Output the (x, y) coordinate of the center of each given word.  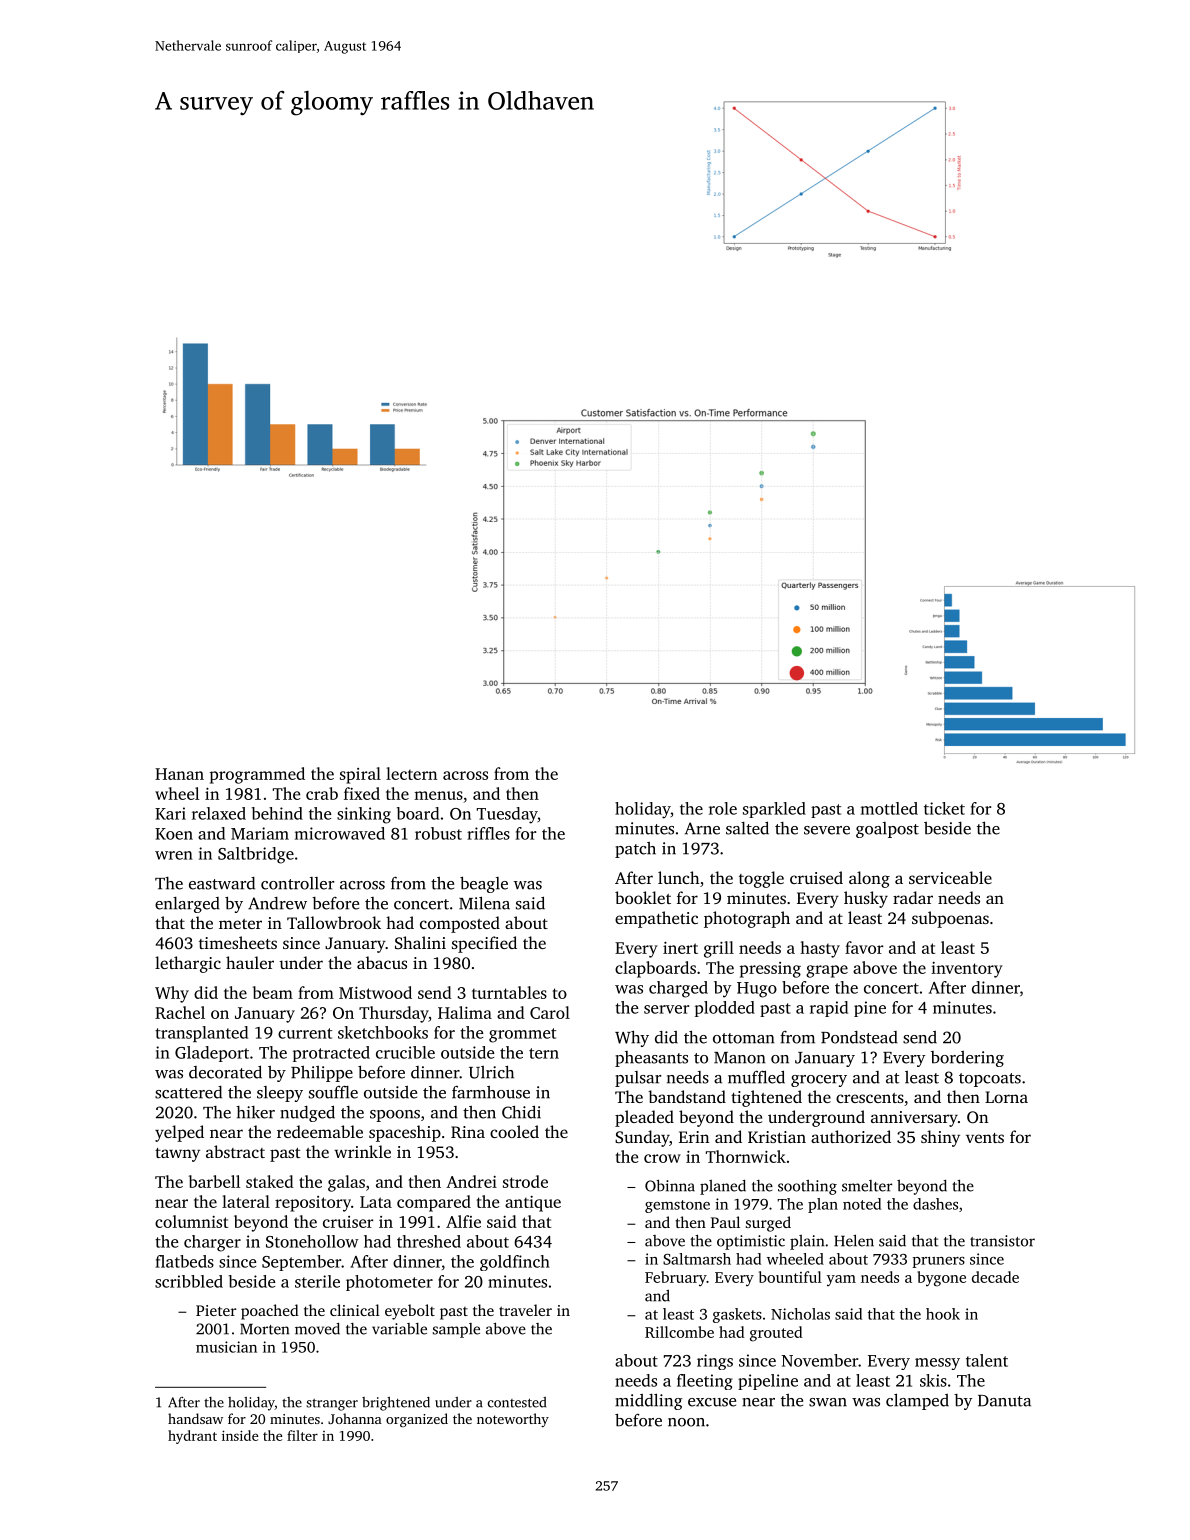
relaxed (219, 813)
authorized (851, 1136)
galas (346, 1183)
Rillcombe (679, 1332)
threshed (429, 1241)
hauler (250, 962)
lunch (679, 877)
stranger (332, 1405)
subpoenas (950, 919)
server (666, 1009)
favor (864, 947)
